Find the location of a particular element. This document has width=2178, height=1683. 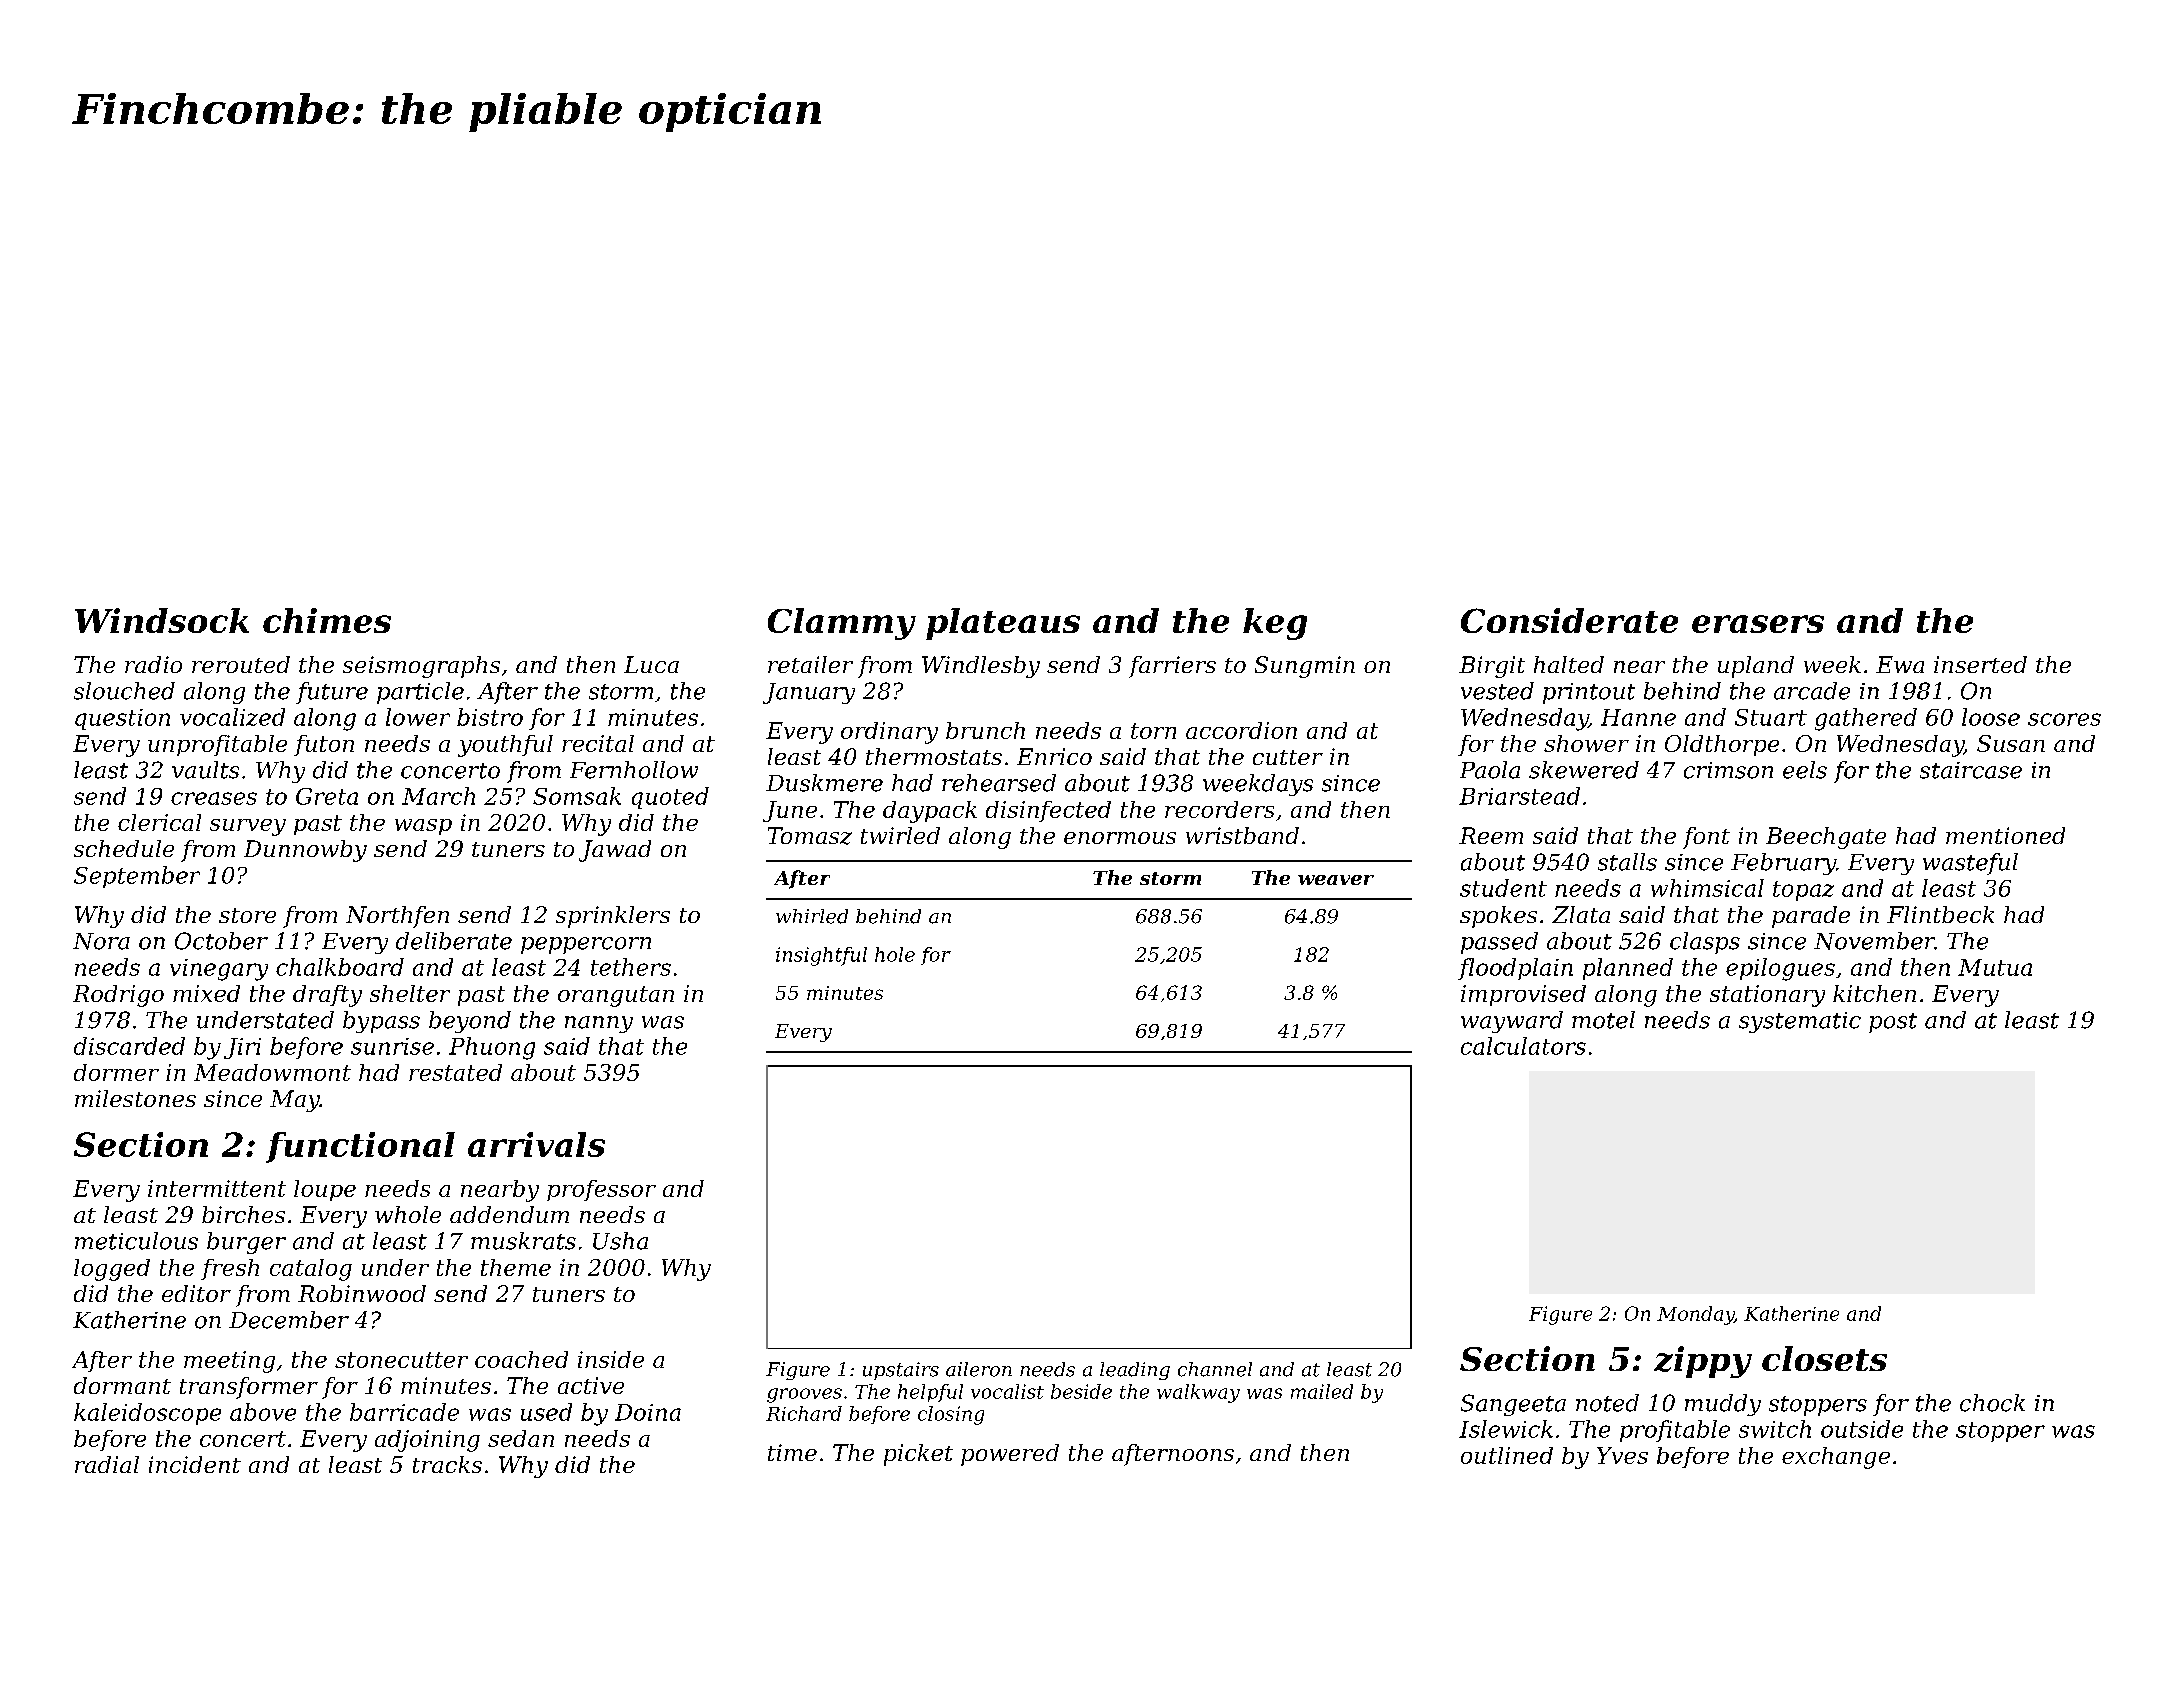

wayward is located at coordinates (1512, 1022).
